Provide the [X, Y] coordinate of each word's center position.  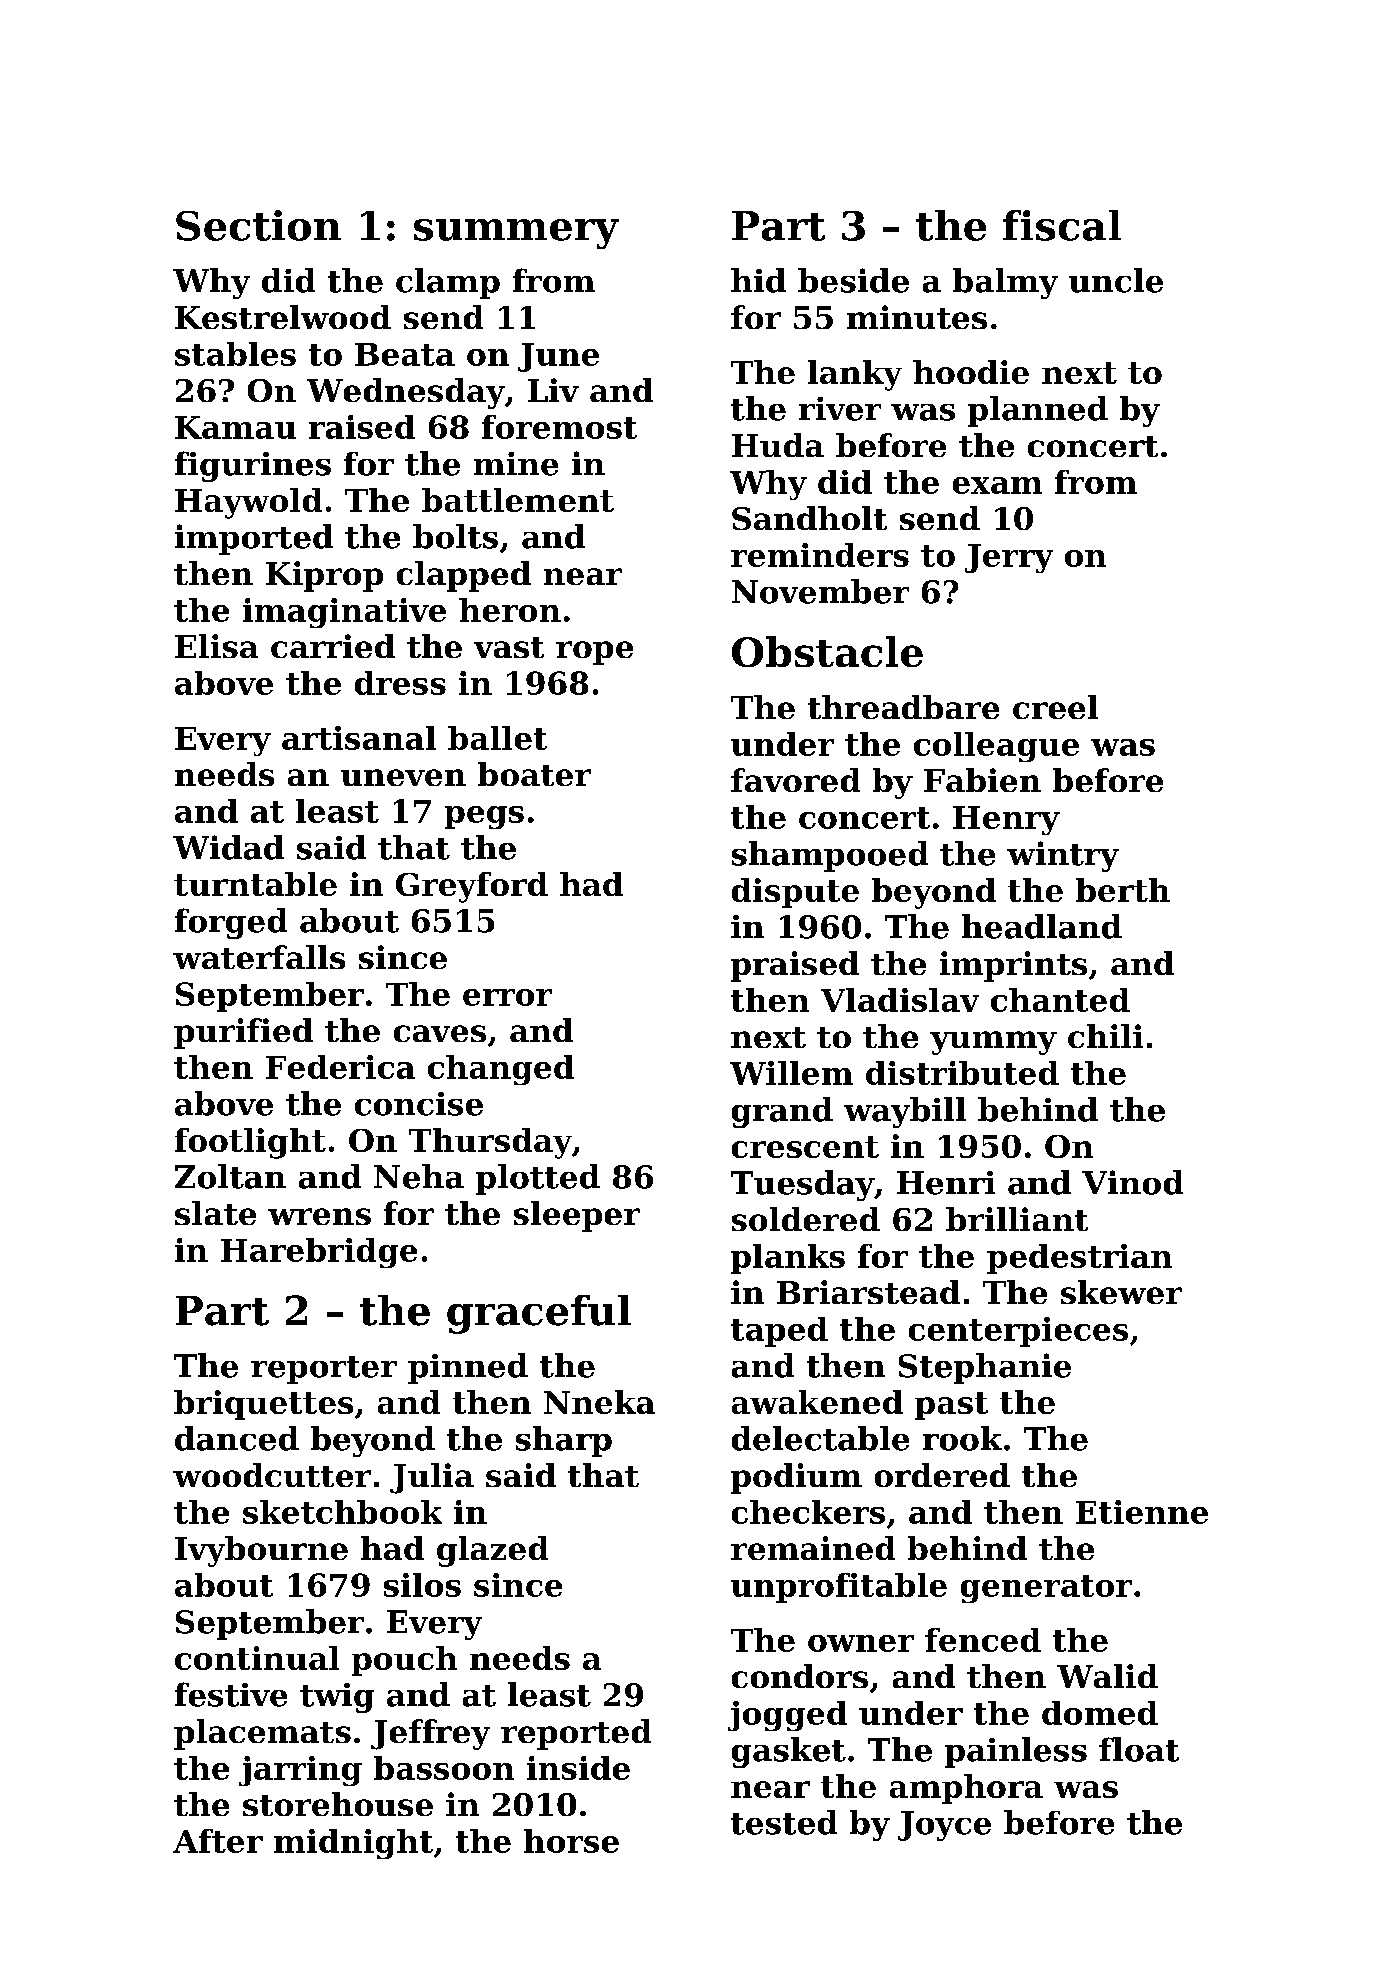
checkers [808, 1512]
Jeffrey [430, 1734]
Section [258, 225]
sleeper [577, 1216]
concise [419, 1104]
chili [1105, 1036]
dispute [795, 893]
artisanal [359, 738]
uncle [1116, 280]
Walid [1107, 1676]
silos [422, 1585]
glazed [492, 1551]
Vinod [1132, 1182]
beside [853, 280]
